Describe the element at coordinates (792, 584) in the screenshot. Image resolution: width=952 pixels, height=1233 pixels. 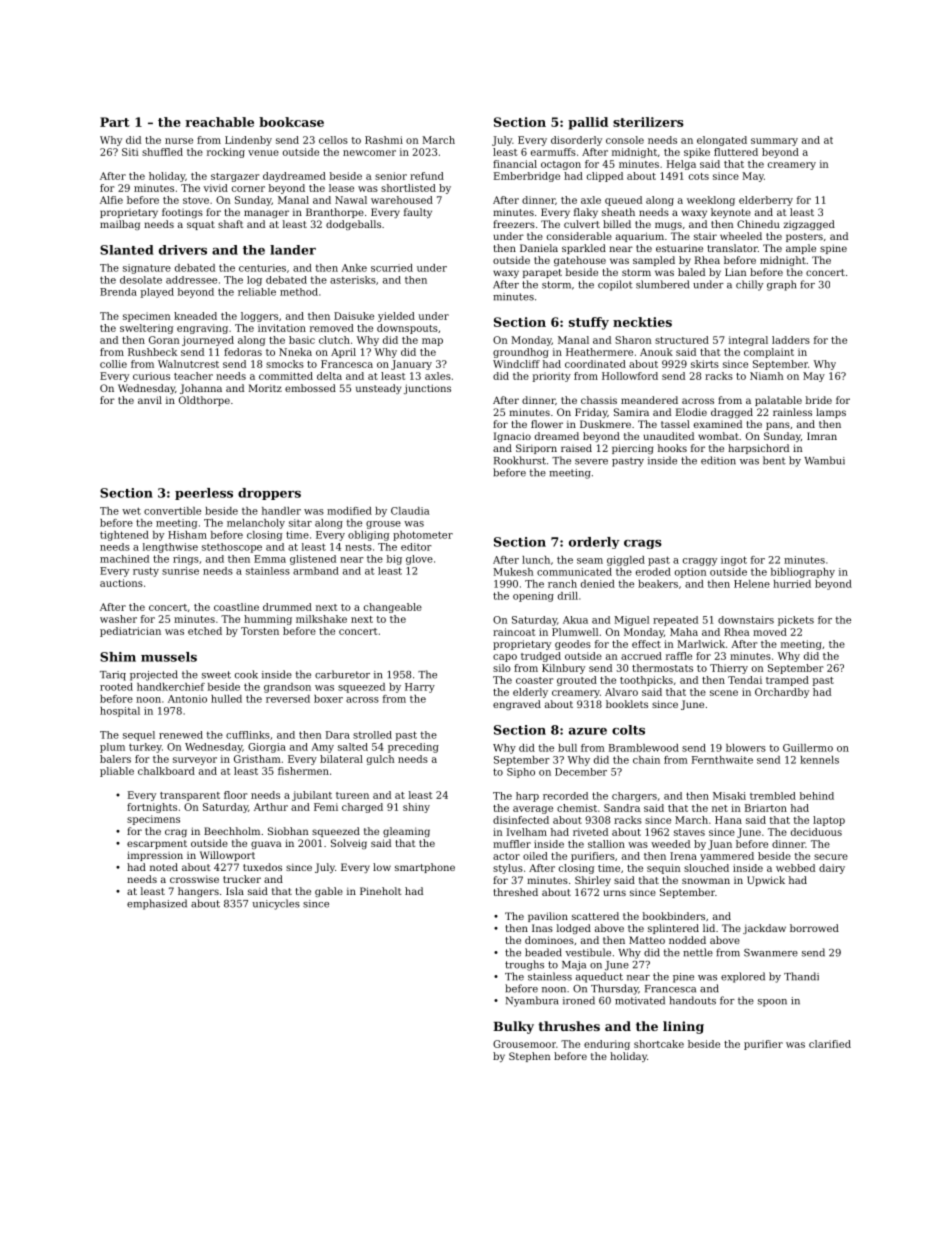
I see `hurried` at that location.
